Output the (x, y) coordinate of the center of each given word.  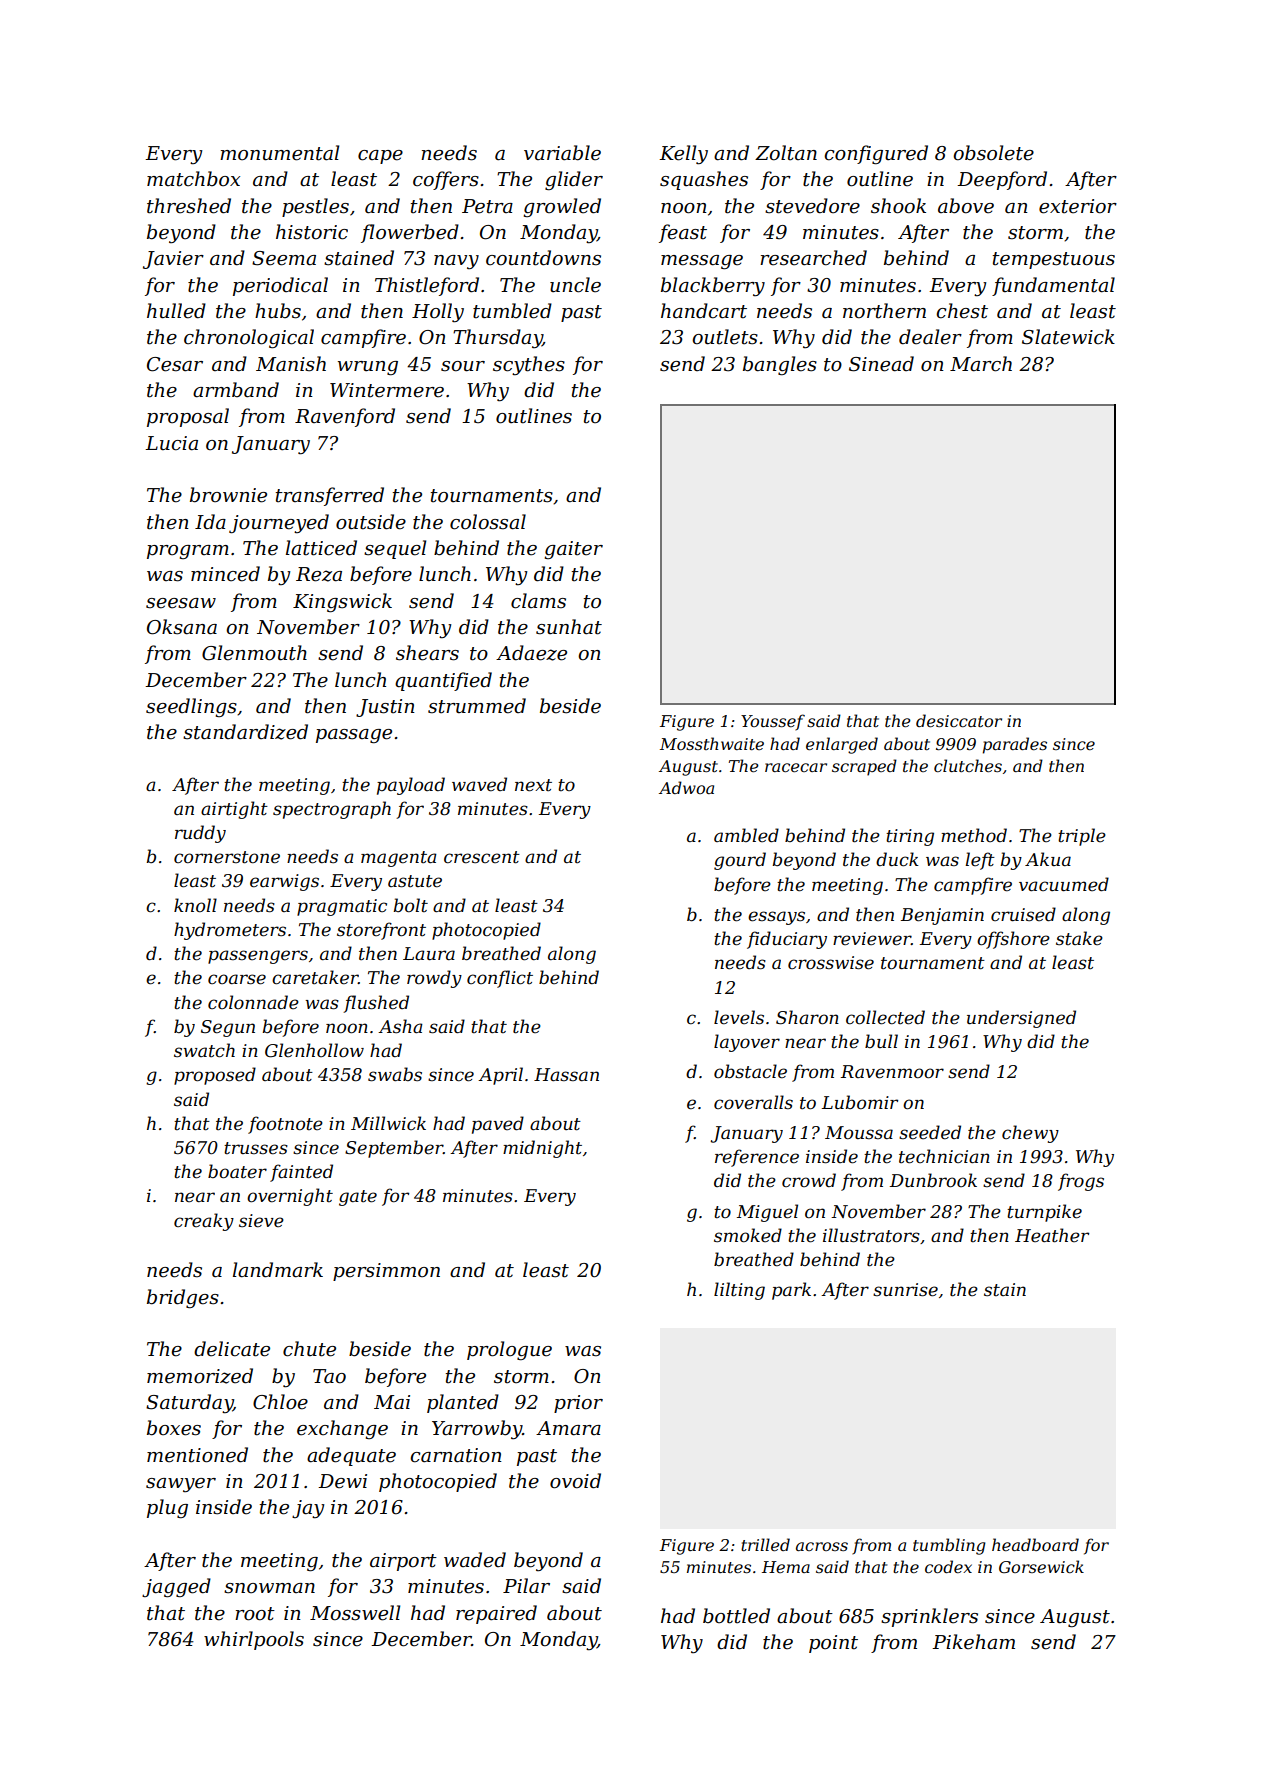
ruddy (200, 834)
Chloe (280, 1402)
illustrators (871, 1235)
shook (898, 206)
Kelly (683, 155)
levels (739, 1017)
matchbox (193, 179)
